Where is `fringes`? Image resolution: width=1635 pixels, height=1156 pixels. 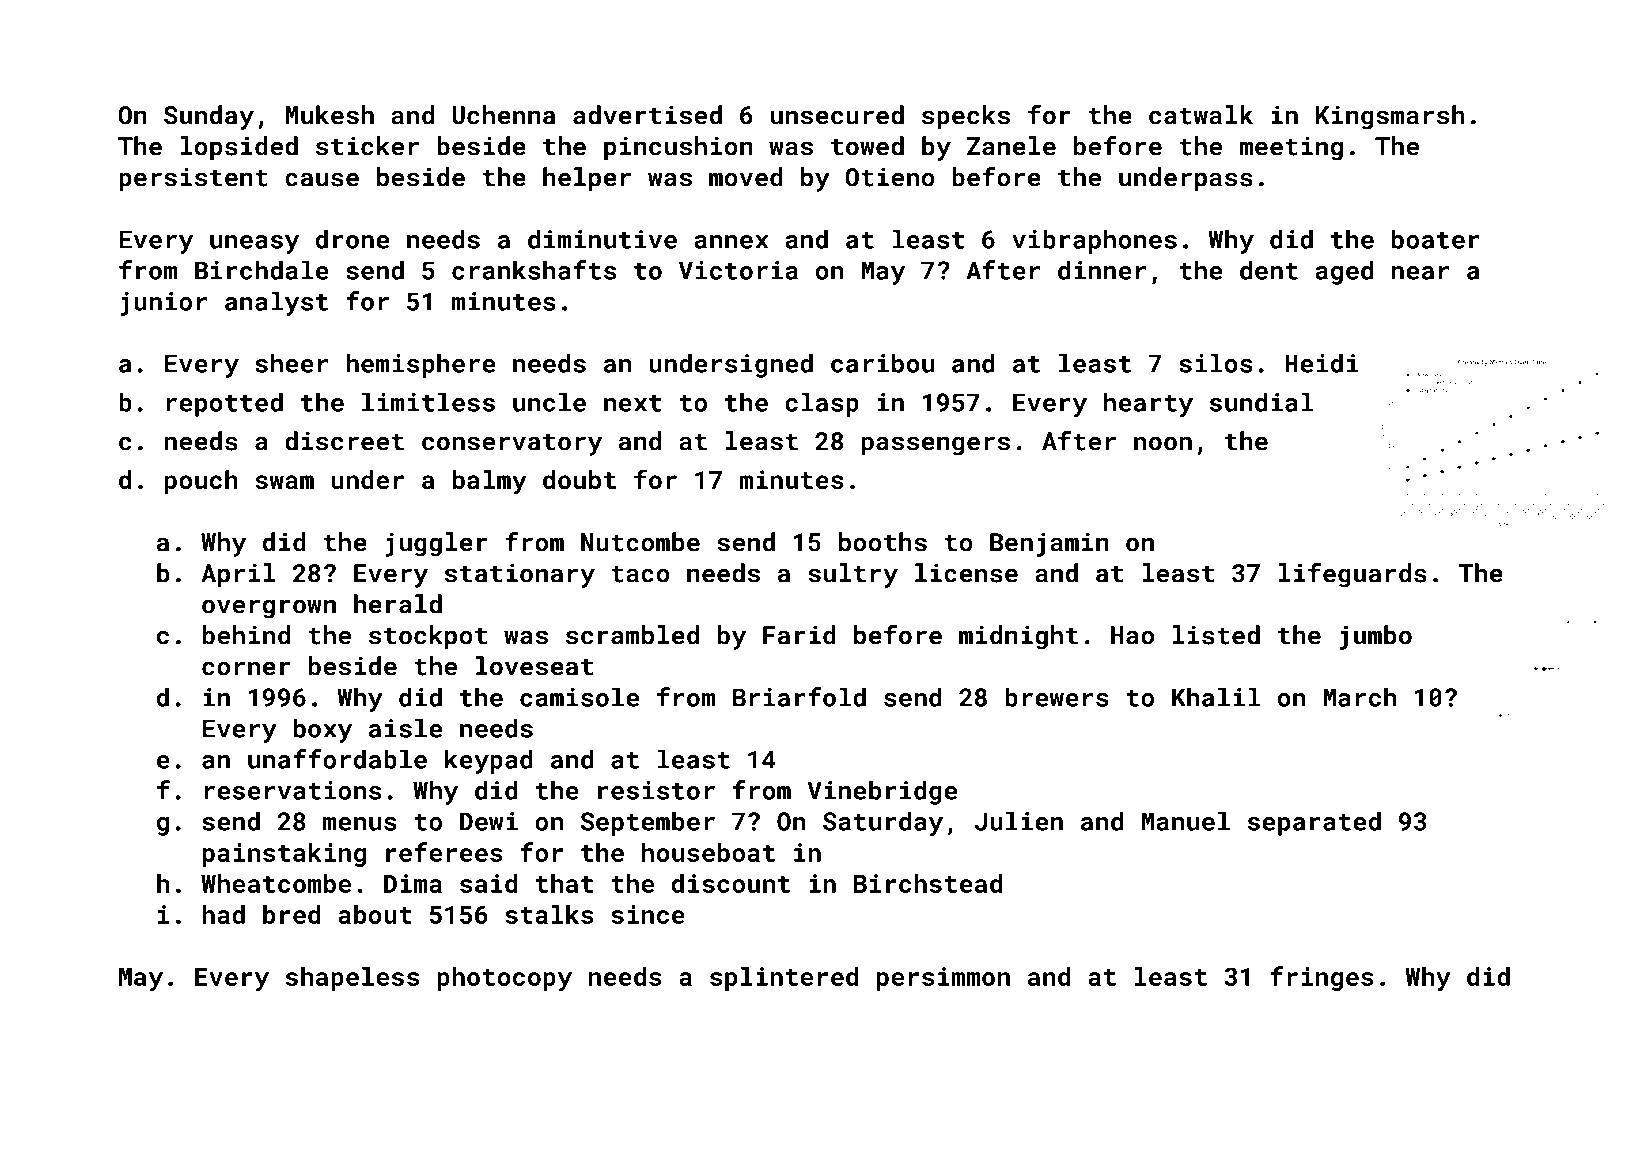 fringes is located at coordinates (1322, 978).
